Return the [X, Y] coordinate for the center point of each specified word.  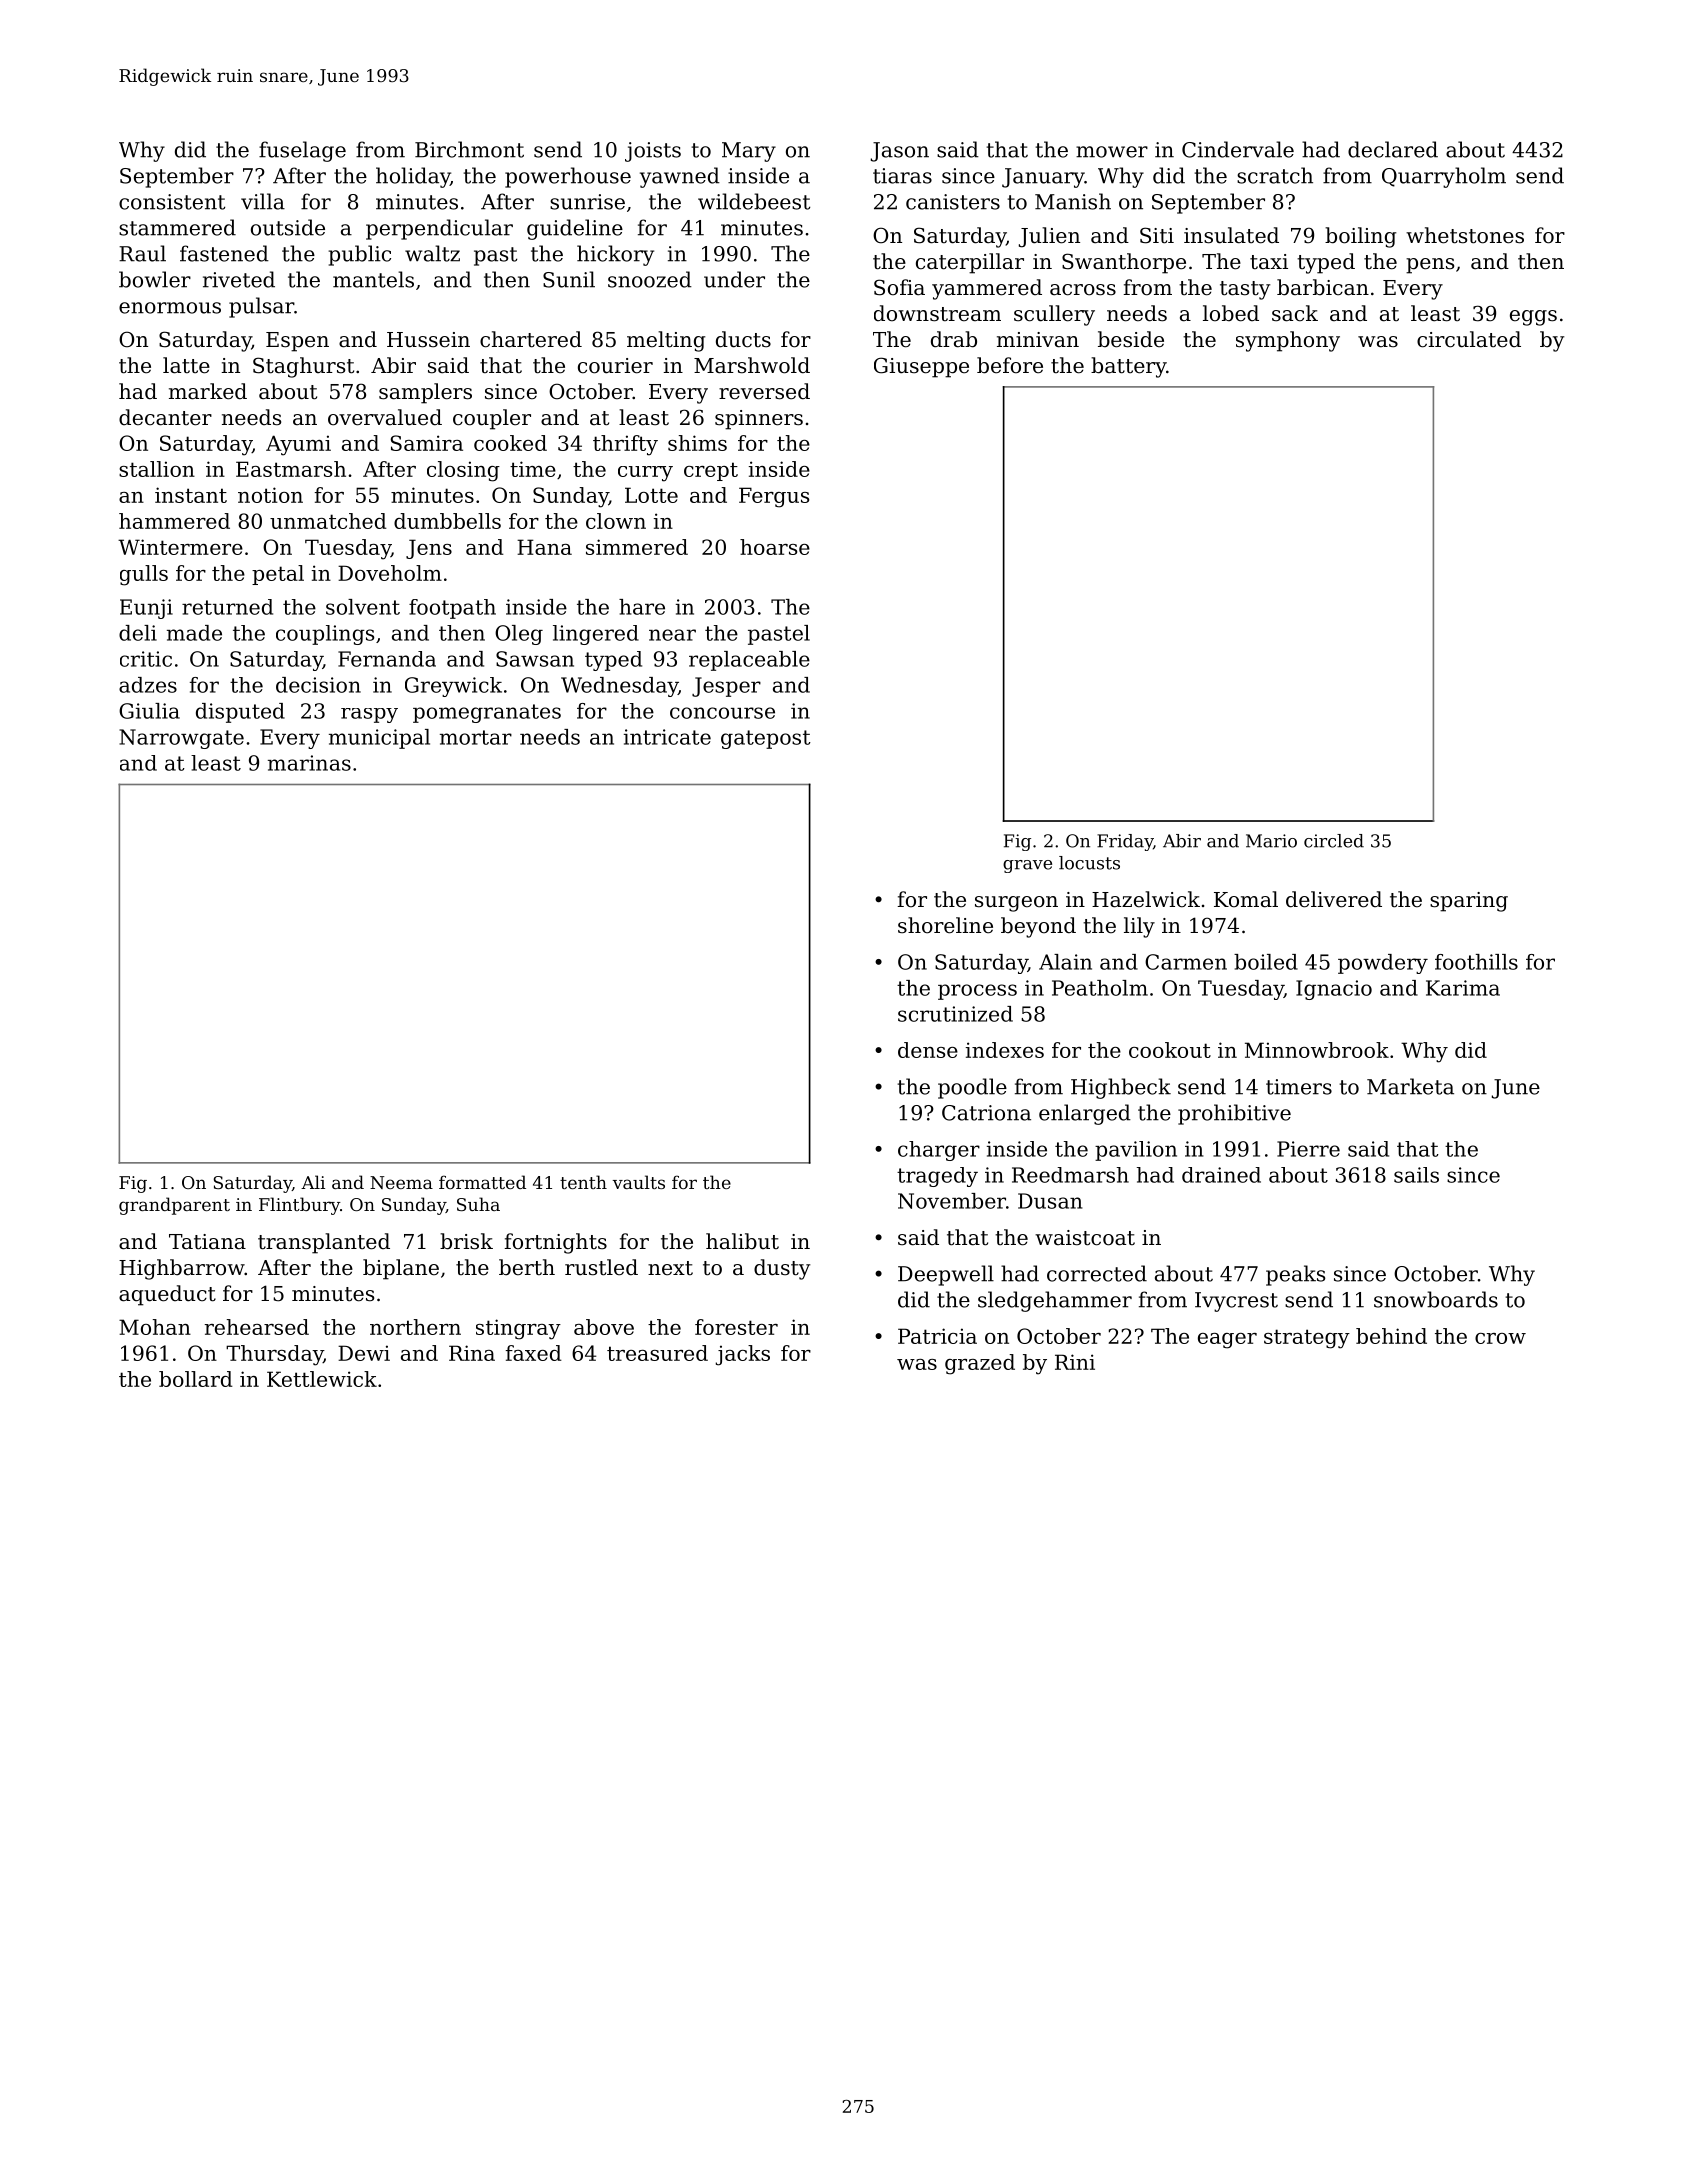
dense [928, 1050]
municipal [379, 739]
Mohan [155, 1327]
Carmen [1186, 962]
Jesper [726, 687]
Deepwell [946, 1275]
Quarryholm [1444, 177]
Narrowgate [181, 739]
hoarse [775, 547]
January [1043, 178]
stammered [177, 227]
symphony [1288, 341]
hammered [174, 521]
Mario [1271, 841]
